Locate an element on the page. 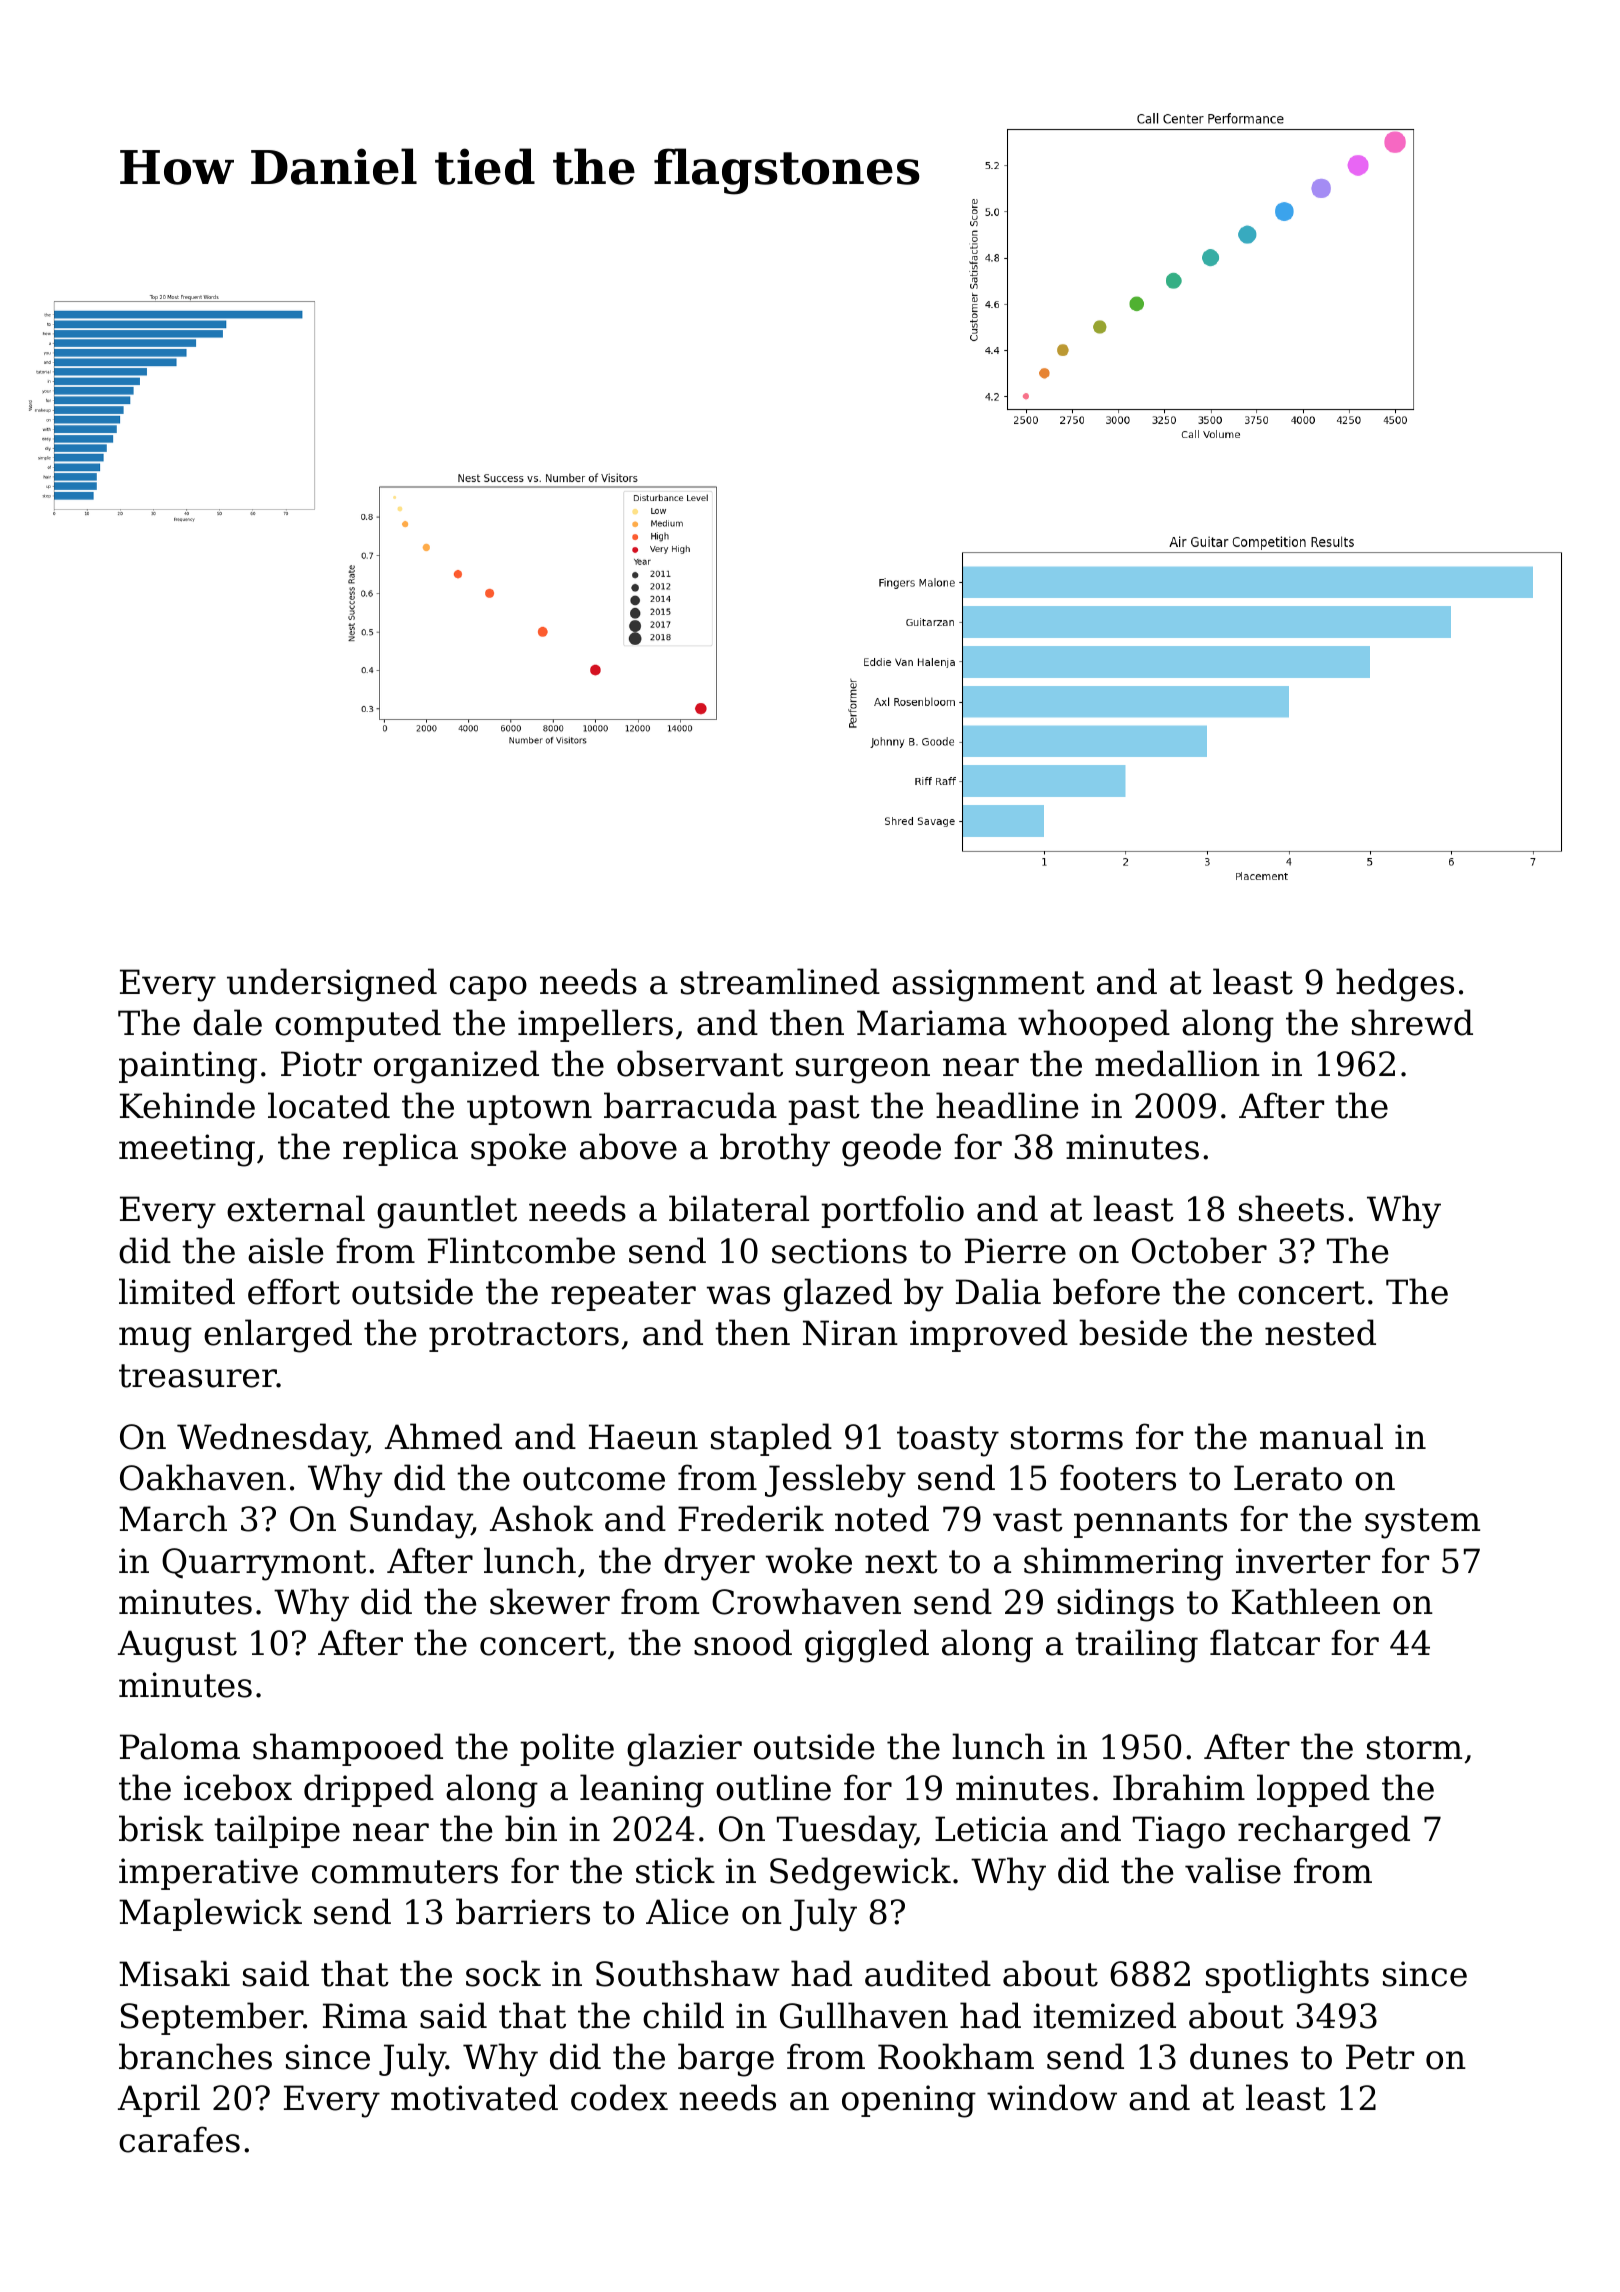 Image resolution: width=1620 pixels, height=2292 pixels. carafes is located at coordinates (179, 2139).
